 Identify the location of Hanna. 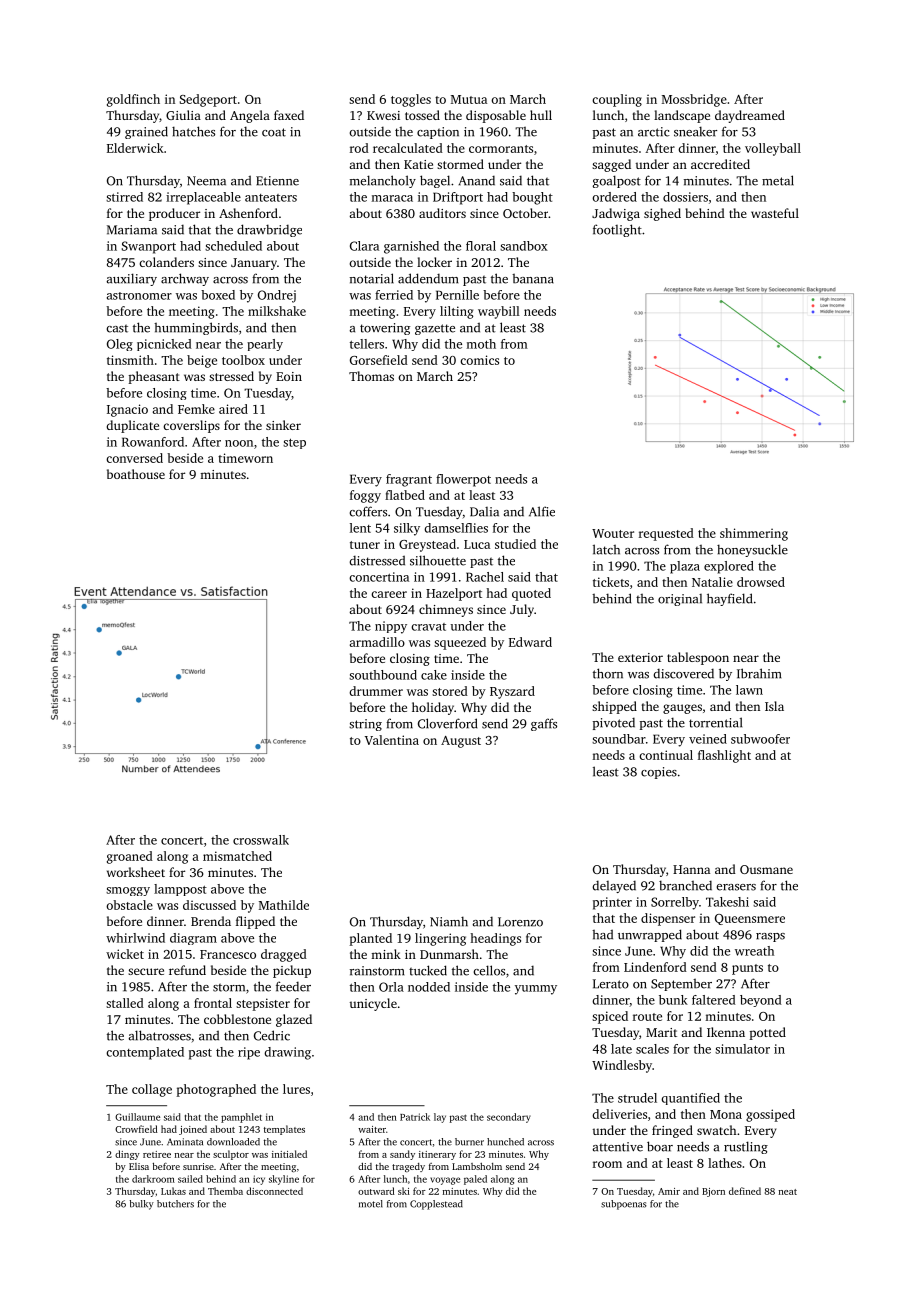
(691, 869).
